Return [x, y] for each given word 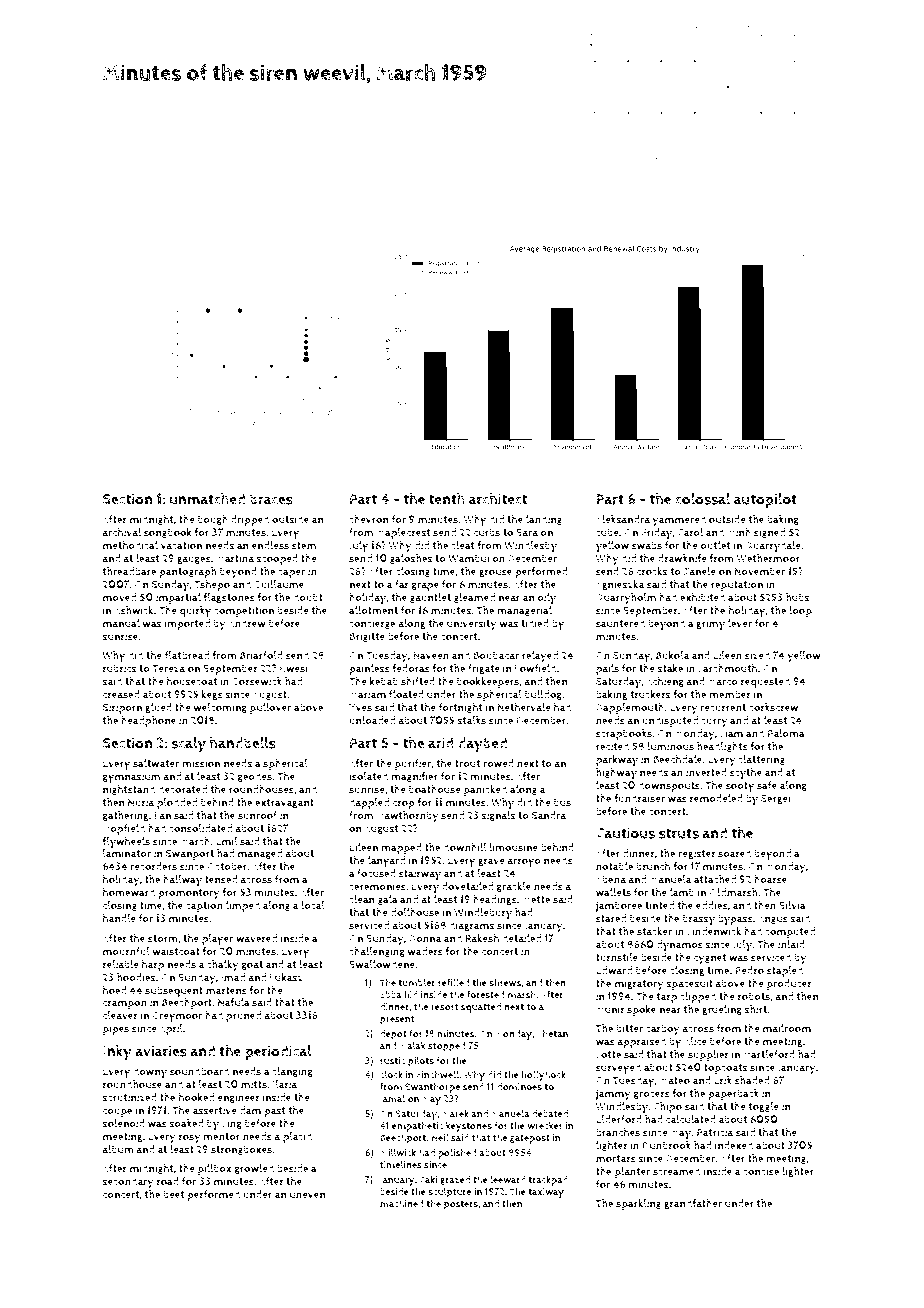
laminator [127, 853]
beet [173, 1194]
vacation [181, 545]
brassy [699, 920]
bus [562, 802]
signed [769, 533]
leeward [508, 1179]
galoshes [411, 559]
